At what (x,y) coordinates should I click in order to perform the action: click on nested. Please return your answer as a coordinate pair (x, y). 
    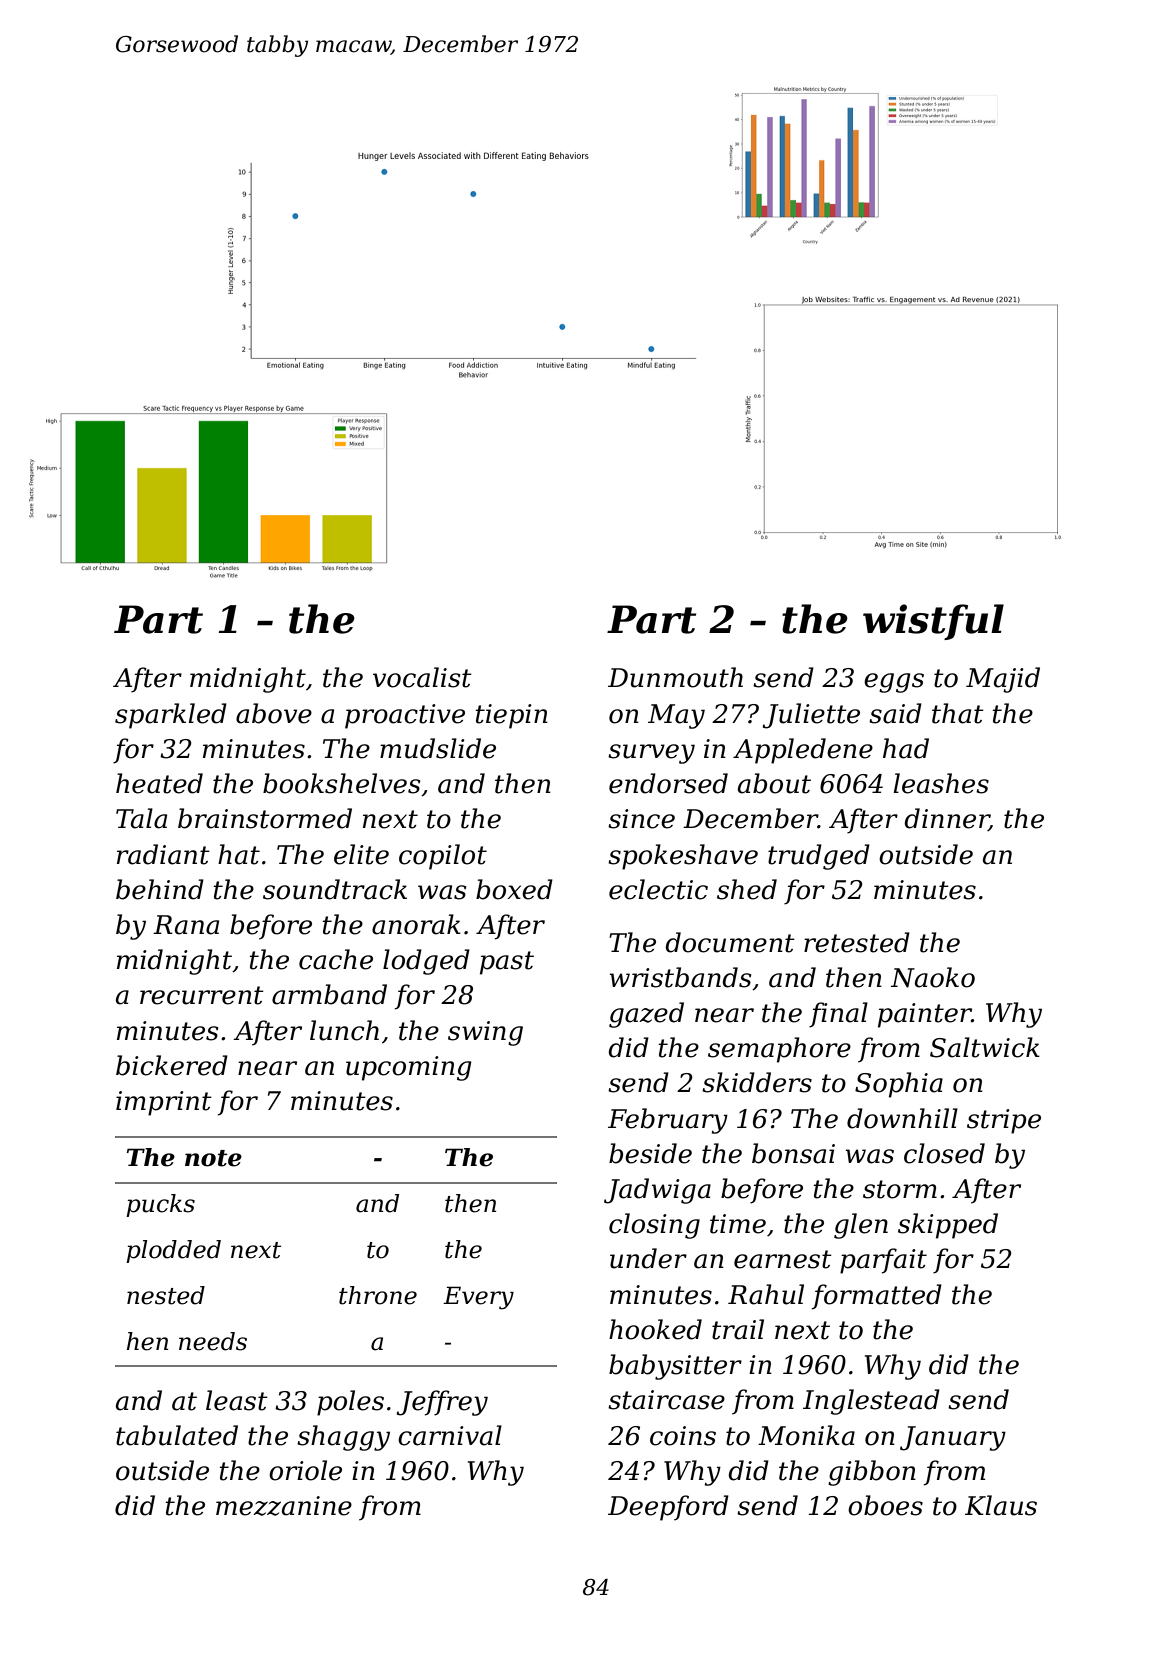
    Looking at the image, I should click on (166, 1295).
